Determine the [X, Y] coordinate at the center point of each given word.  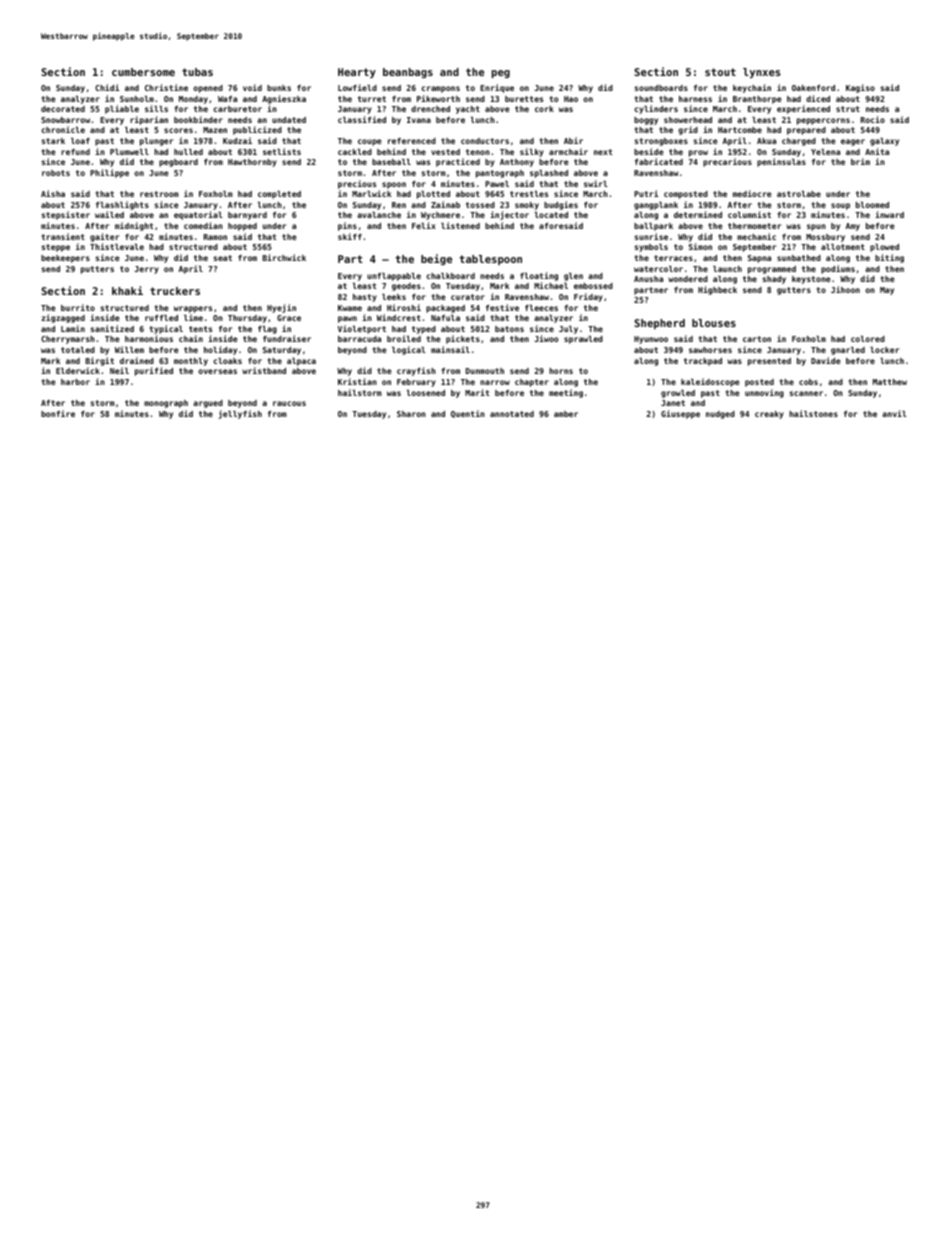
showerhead [688, 120]
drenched [430, 109]
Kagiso [860, 88]
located [551, 215]
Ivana [419, 120]
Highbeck [717, 290]
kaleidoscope [710, 382]
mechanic [756, 236]
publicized [257, 130]
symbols [651, 248]
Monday [193, 100]
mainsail [450, 349]
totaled [78, 350]
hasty [365, 298]
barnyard [247, 216]
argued [208, 404]
